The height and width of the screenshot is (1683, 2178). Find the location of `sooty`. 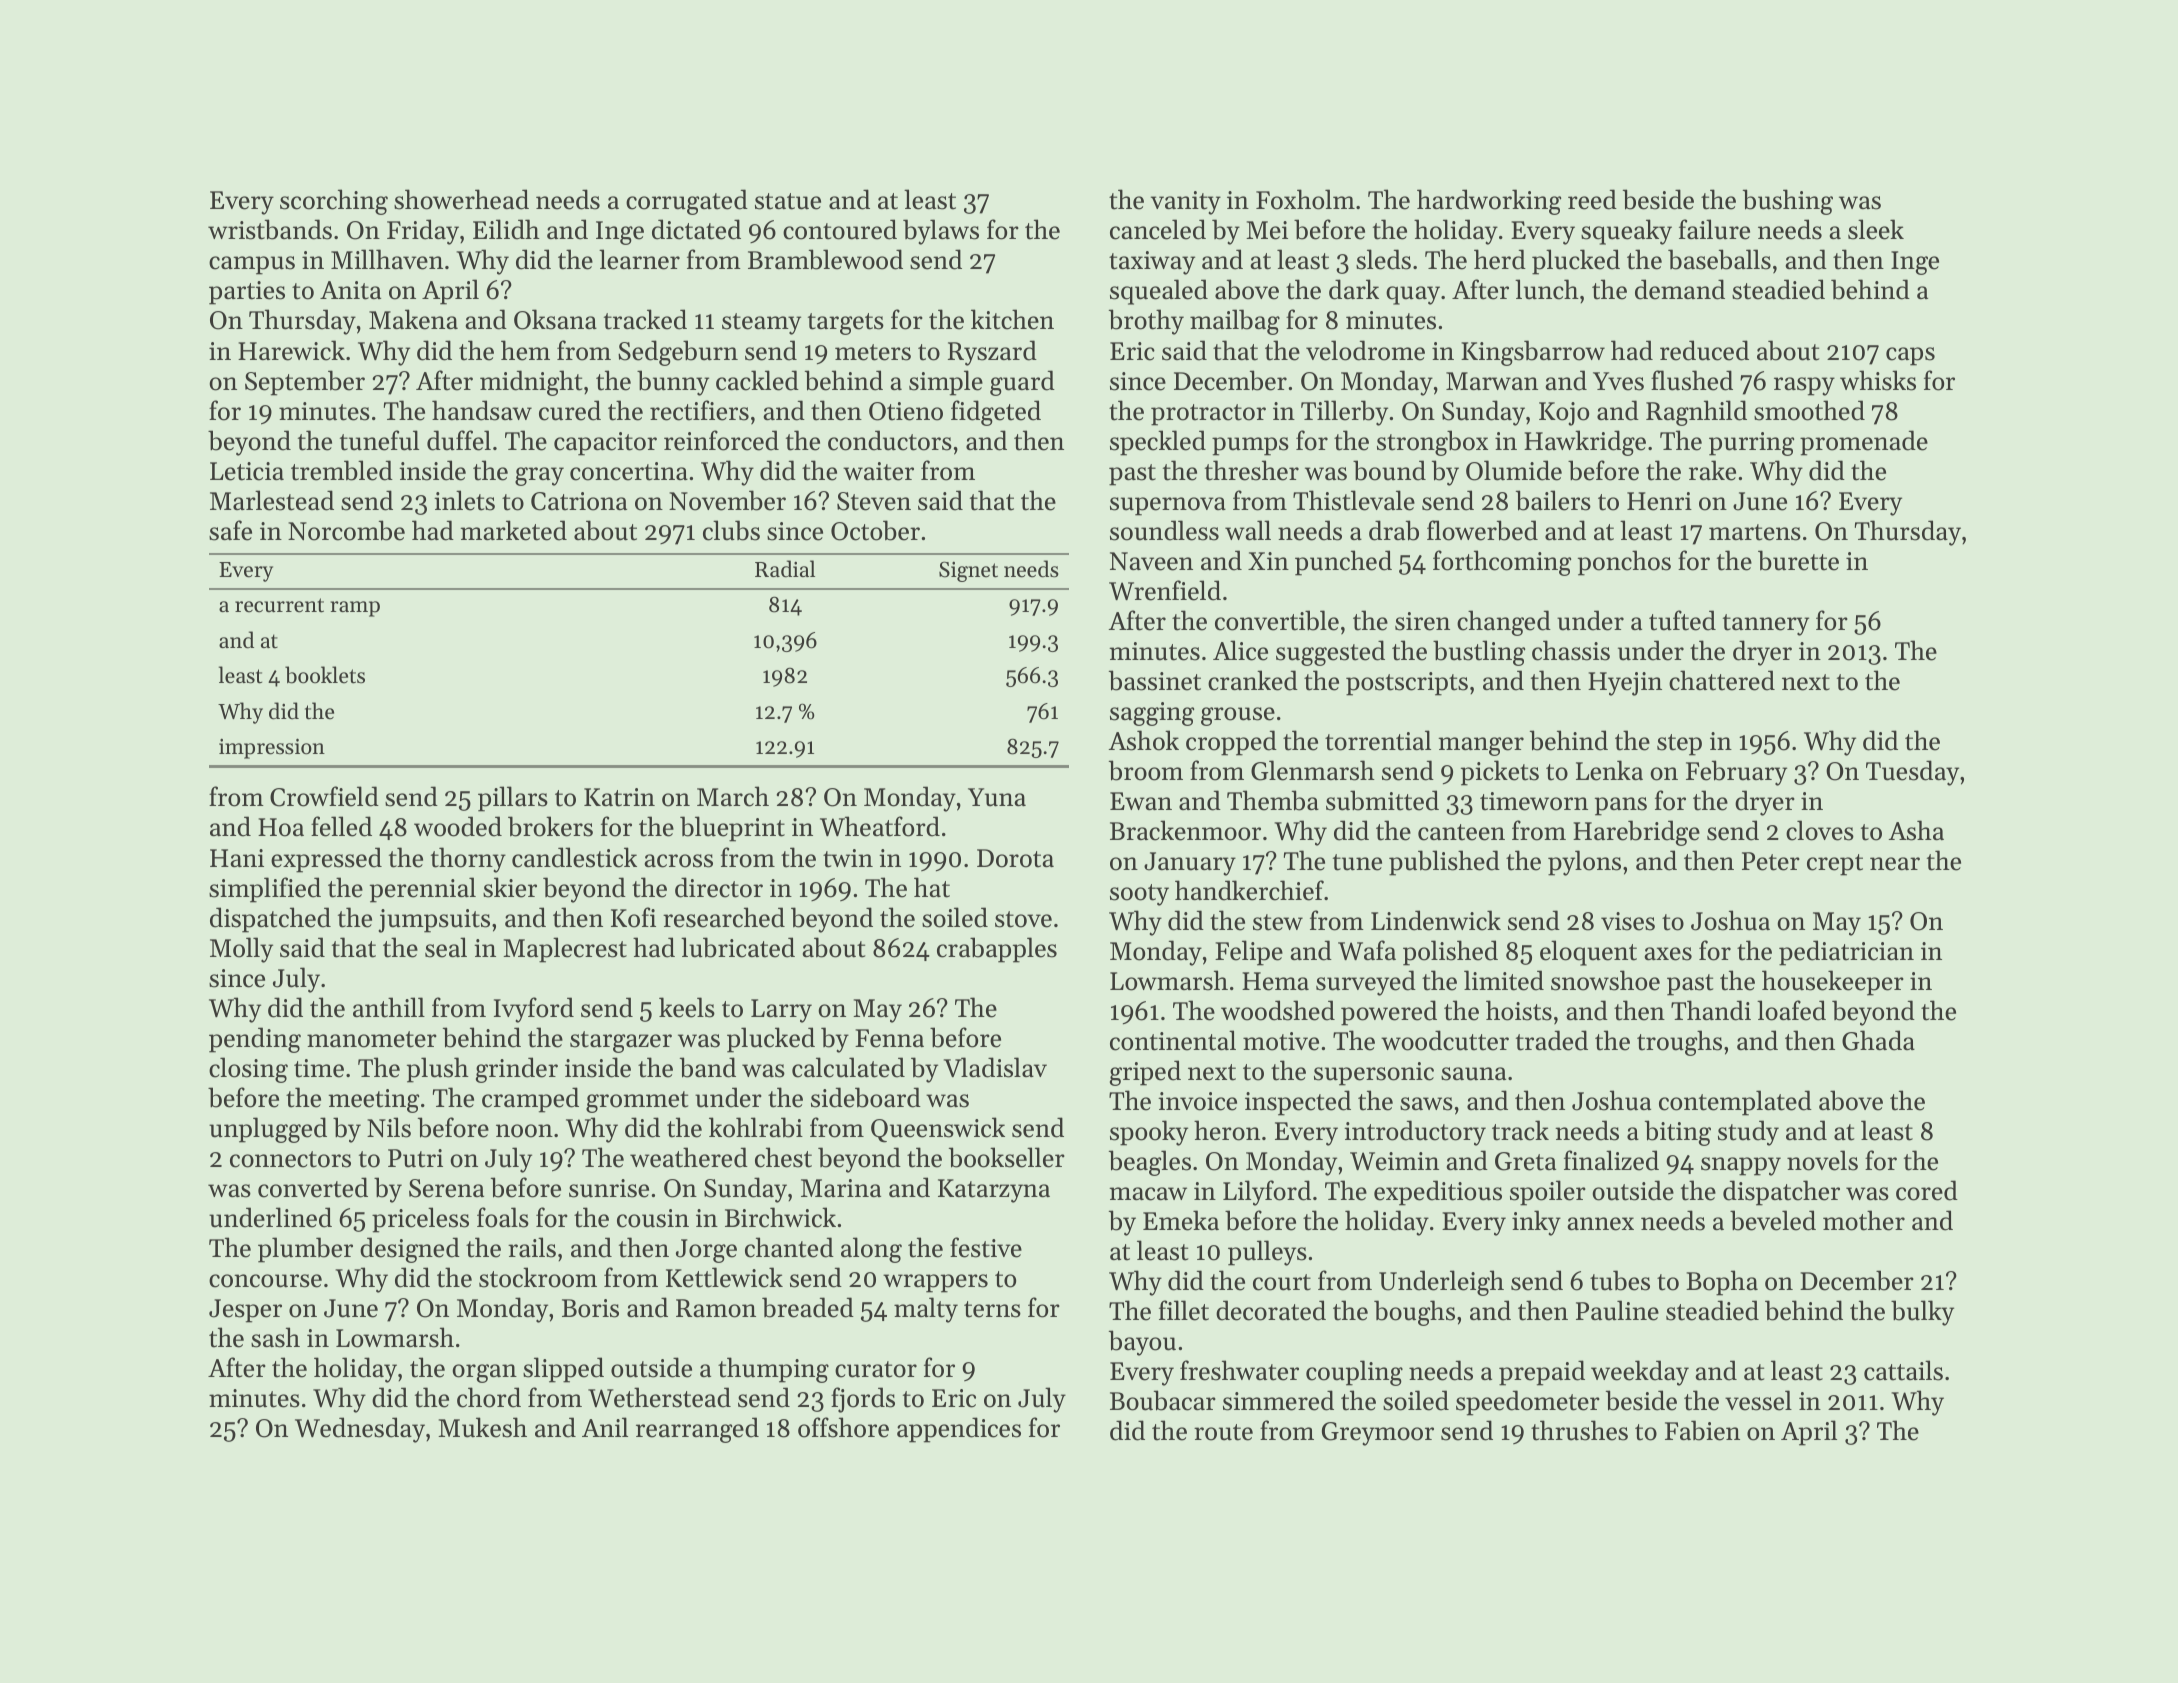

sooty is located at coordinates (1139, 895).
